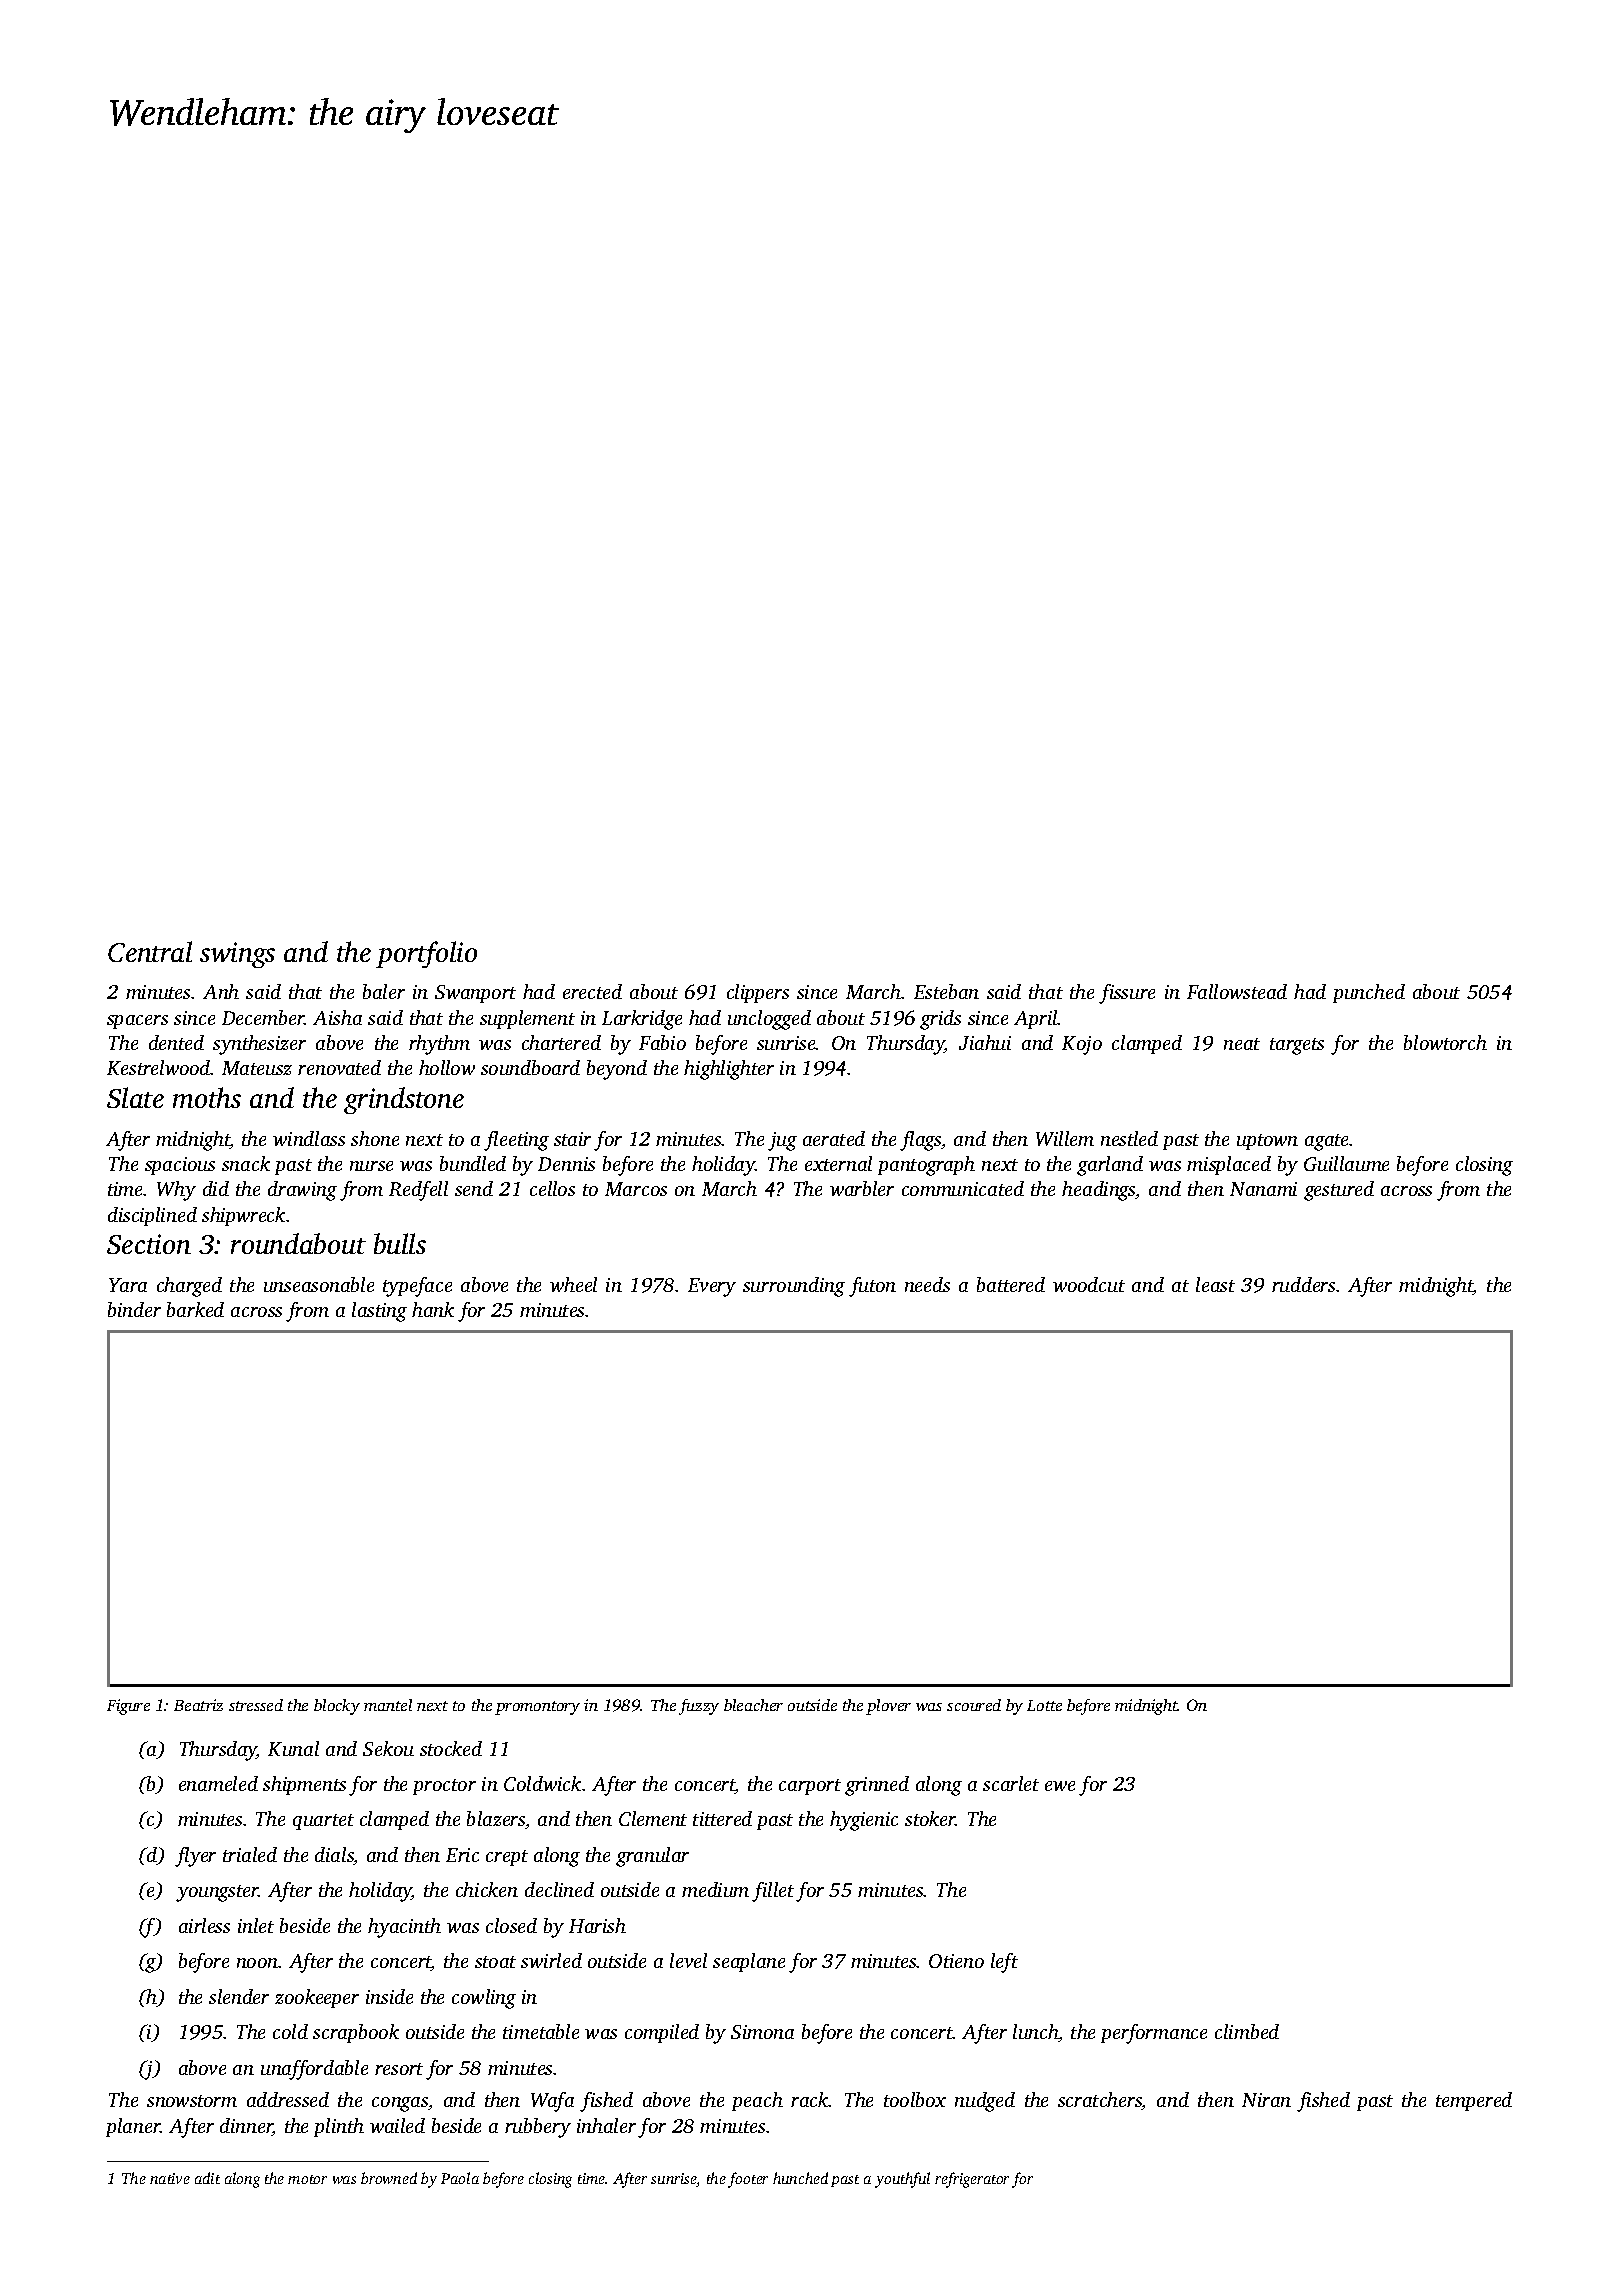  What do you see at coordinates (974, 1705) in the document?
I see `scoured` at bounding box center [974, 1705].
